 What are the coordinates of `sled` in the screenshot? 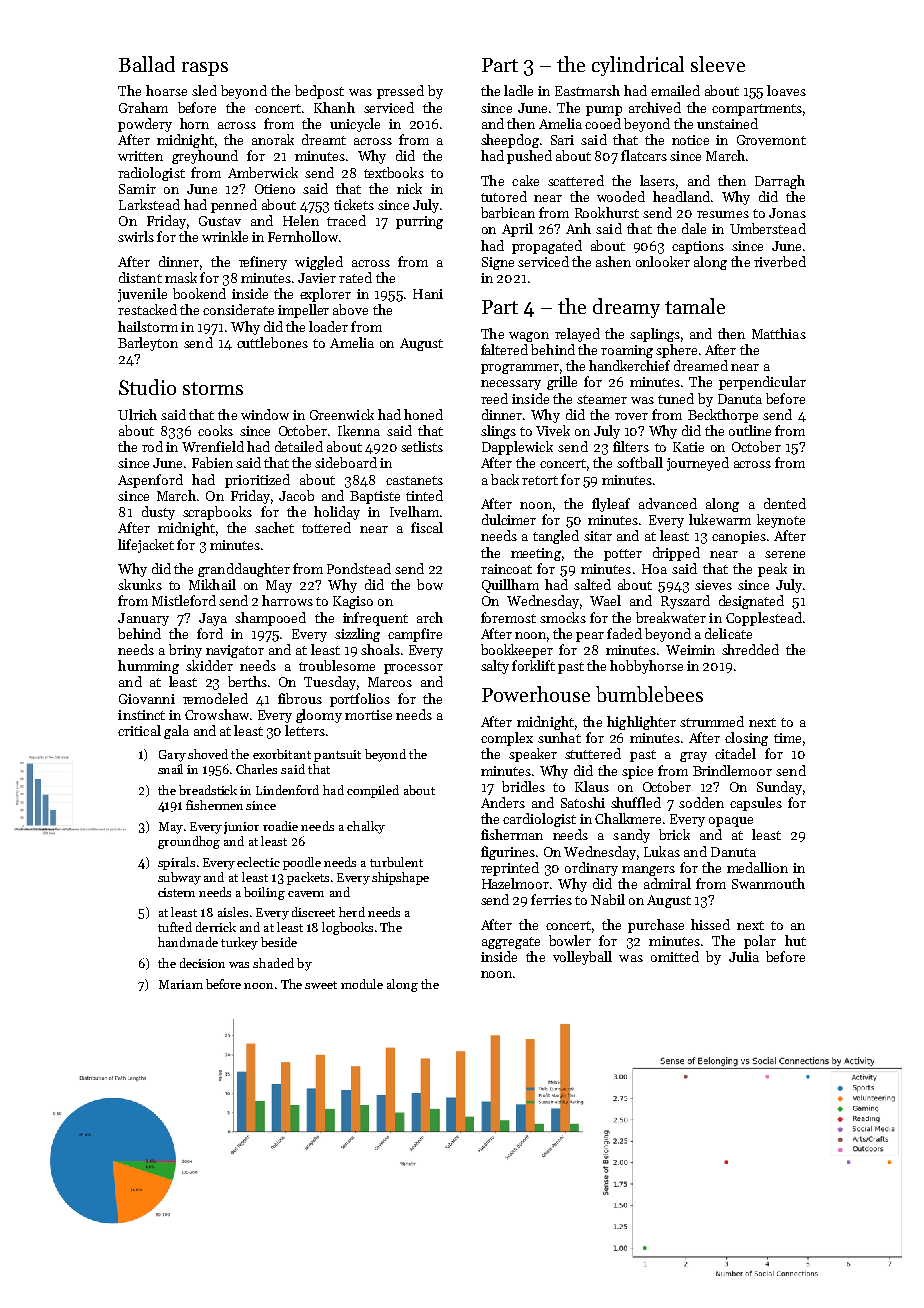 It's located at (204, 90).
